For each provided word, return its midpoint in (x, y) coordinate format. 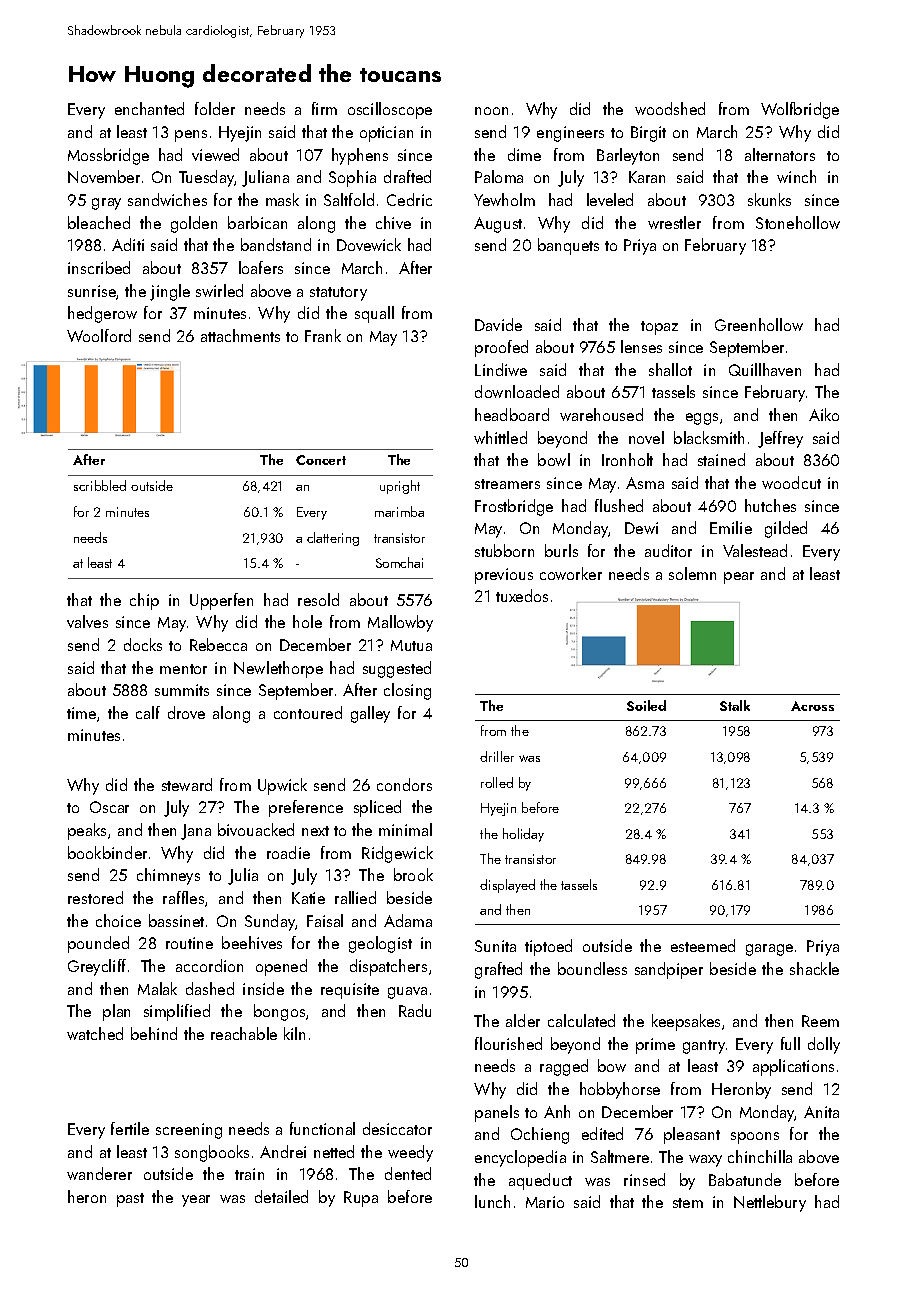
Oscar (109, 807)
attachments (240, 335)
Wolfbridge (800, 110)
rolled (497, 782)
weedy (410, 1153)
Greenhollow (759, 324)
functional (322, 1128)
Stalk (735, 705)
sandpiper (669, 970)
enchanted (149, 108)
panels (497, 1113)
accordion (209, 965)
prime (655, 1046)
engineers (570, 134)
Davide (498, 324)
